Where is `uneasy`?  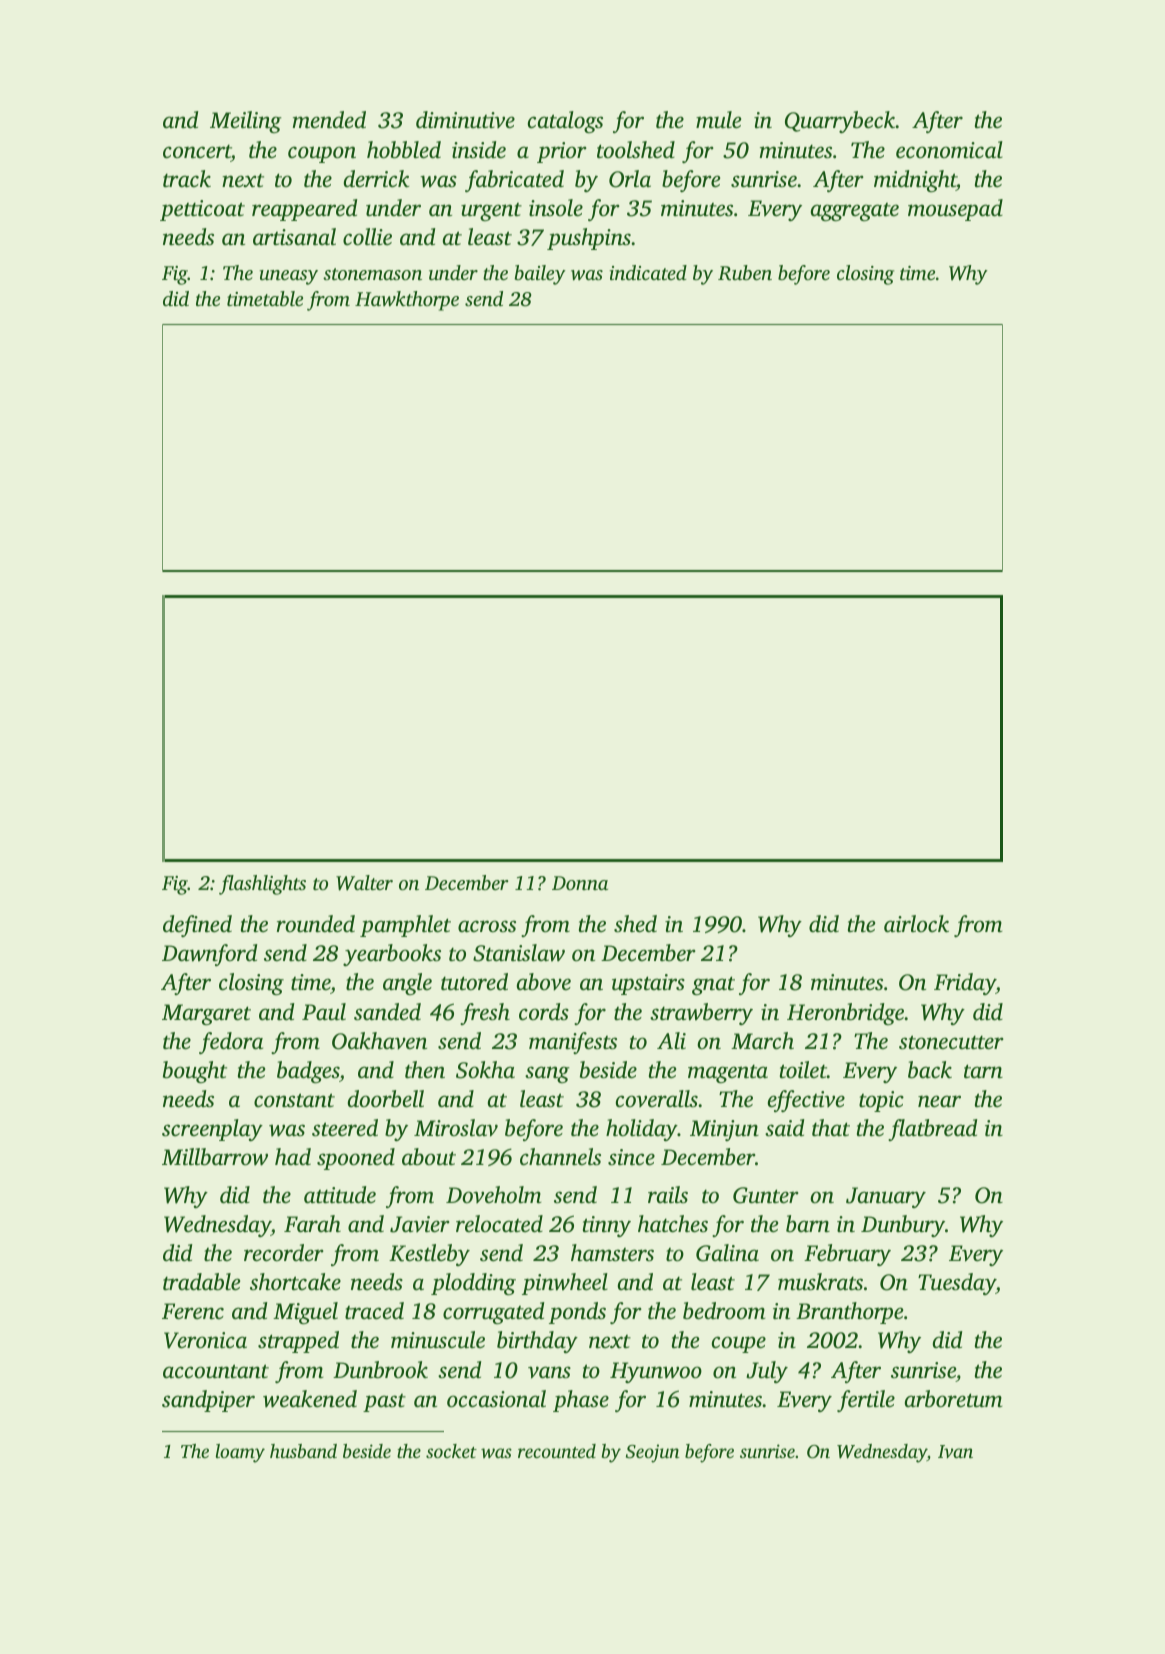 uneasy is located at coordinates (289, 277).
